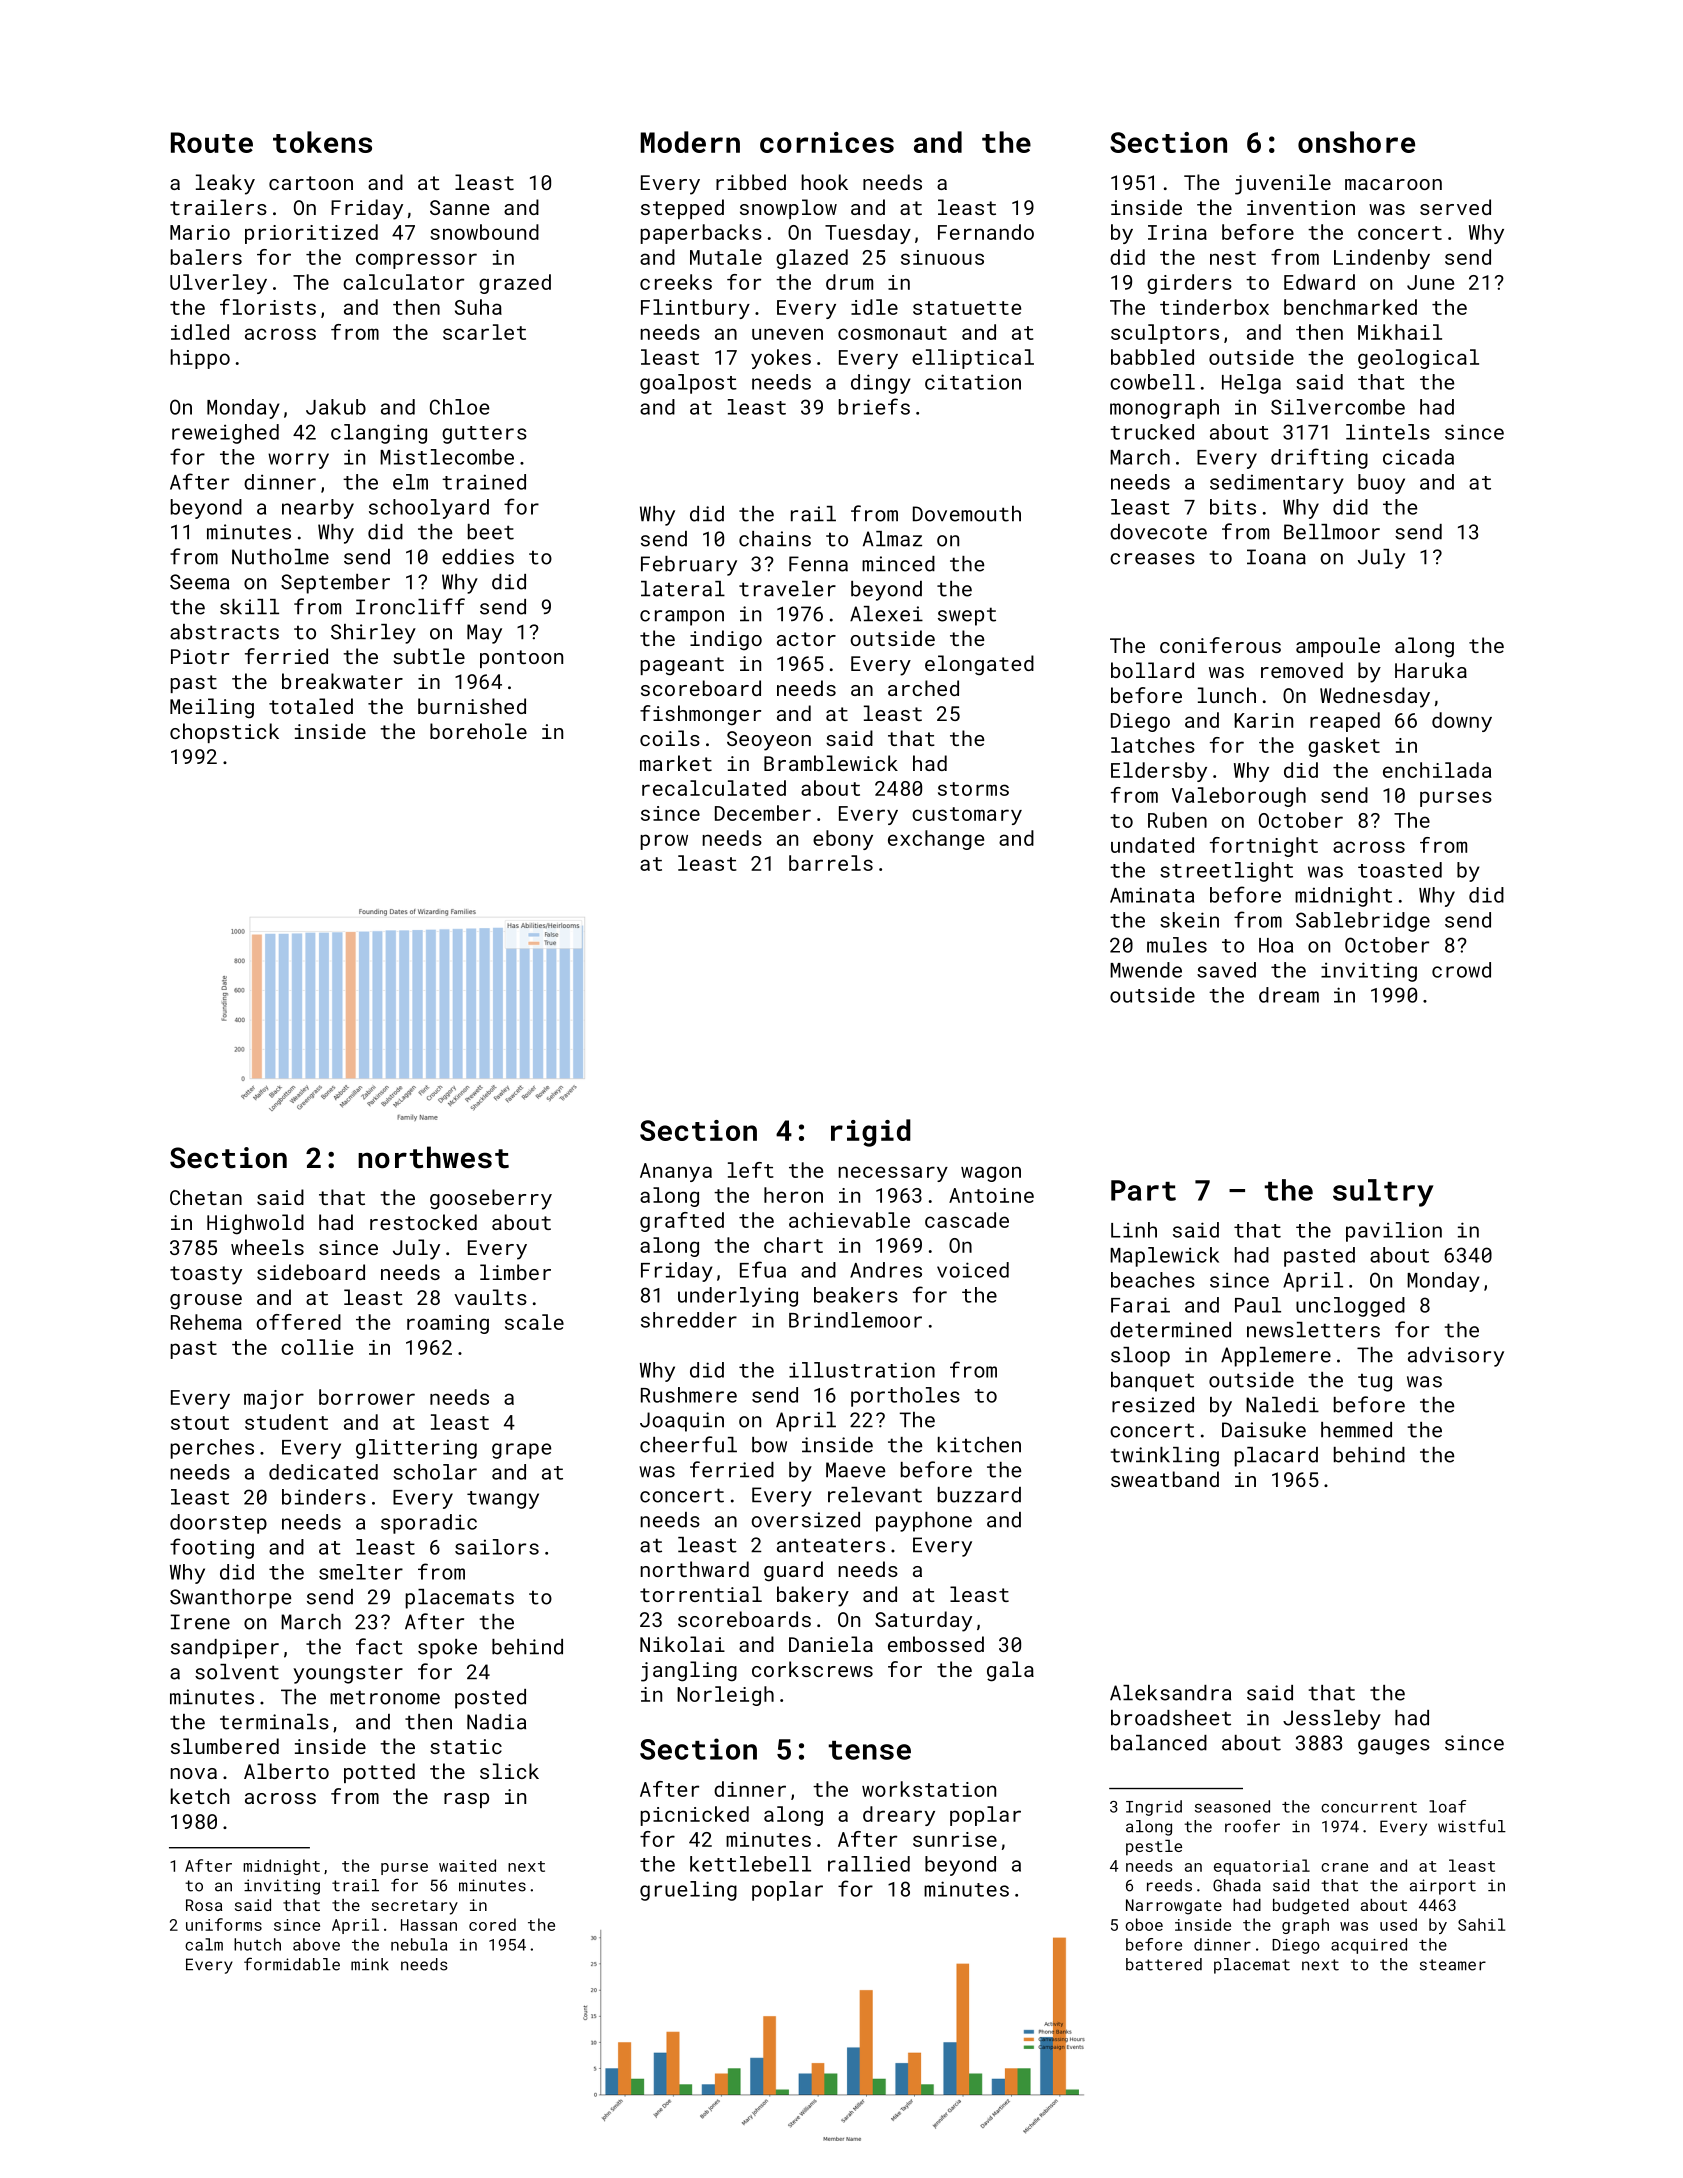  What do you see at coordinates (1356, 142) in the image?
I see `onshore` at bounding box center [1356, 142].
